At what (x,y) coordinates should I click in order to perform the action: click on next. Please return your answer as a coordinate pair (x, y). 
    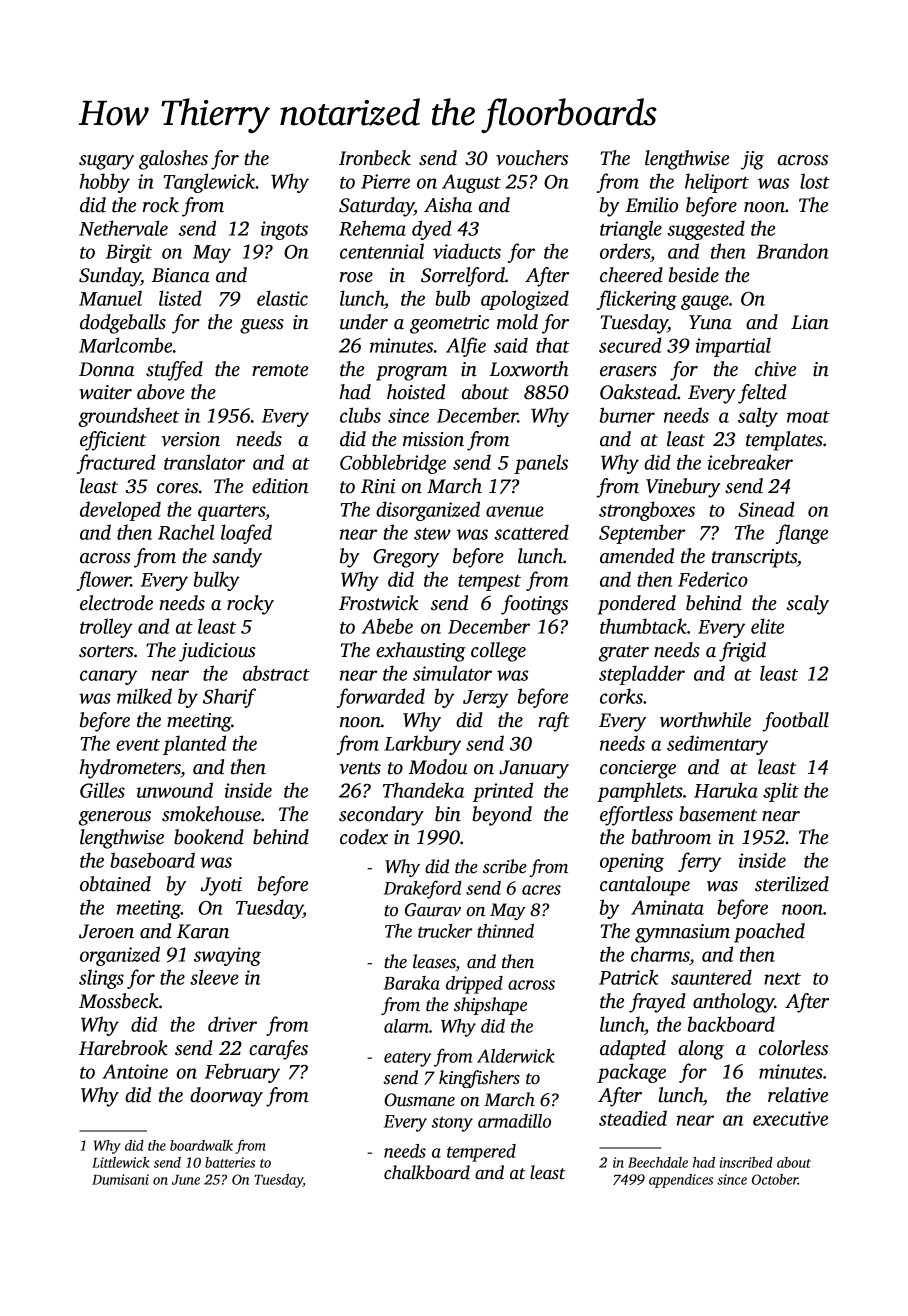
    Looking at the image, I should click on (782, 979).
